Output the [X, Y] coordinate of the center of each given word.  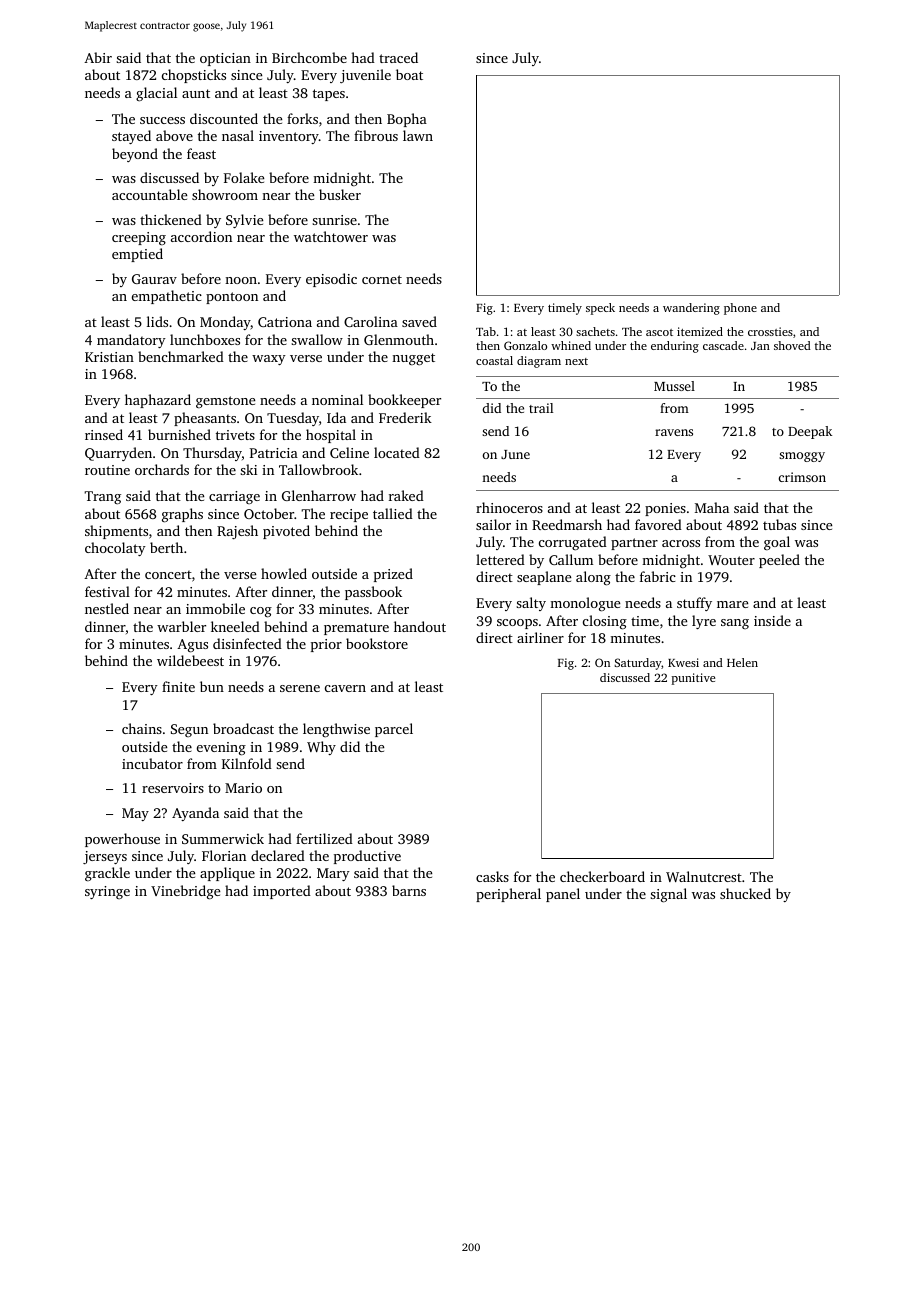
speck [600, 309]
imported [282, 892]
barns [409, 890]
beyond [135, 155]
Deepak [810, 432]
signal [668, 895]
